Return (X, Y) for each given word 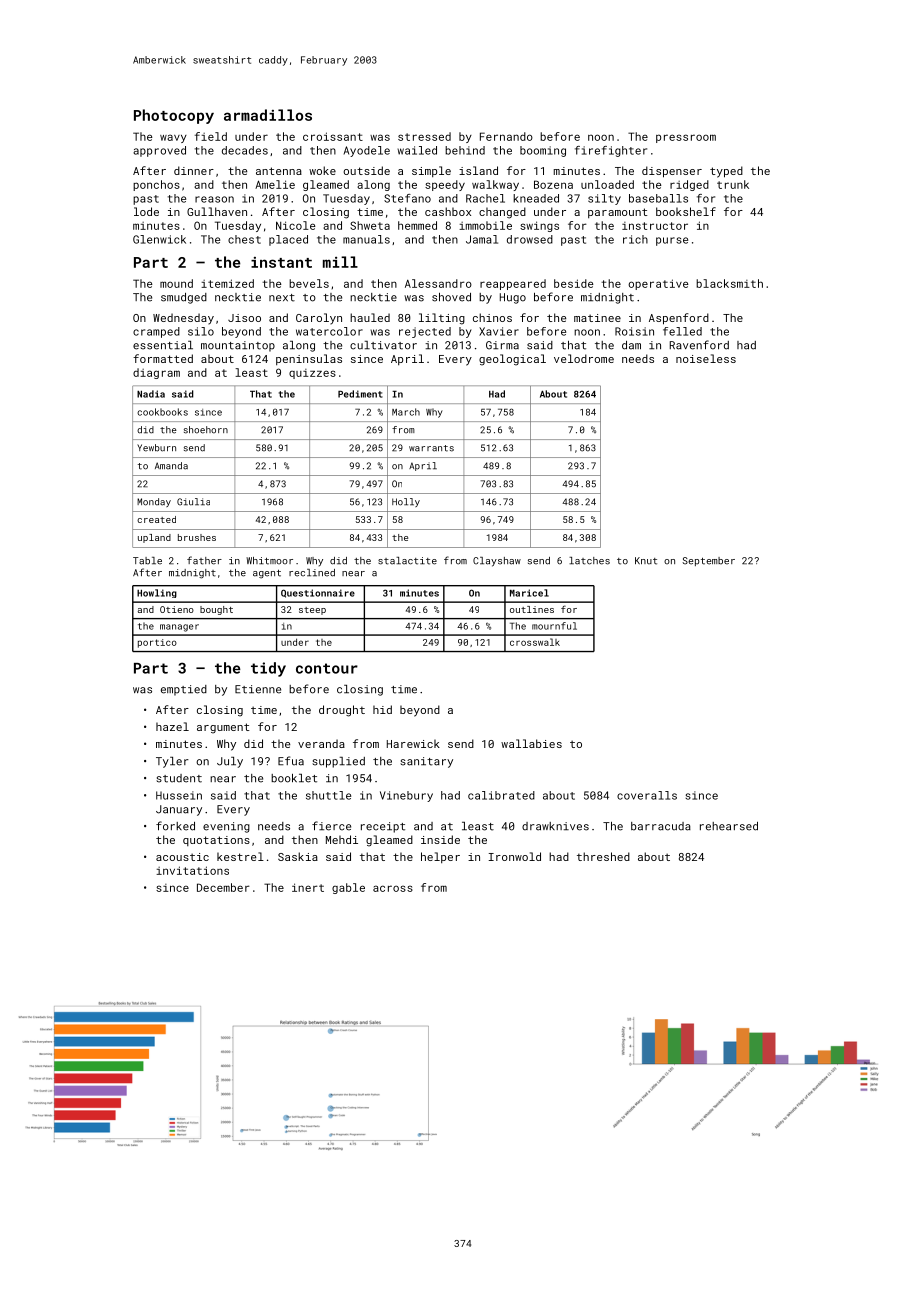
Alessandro (438, 283)
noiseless (706, 358)
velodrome (584, 358)
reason (214, 199)
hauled (370, 317)
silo (201, 331)
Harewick (413, 743)
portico (157, 643)
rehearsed (729, 826)
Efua (291, 761)
